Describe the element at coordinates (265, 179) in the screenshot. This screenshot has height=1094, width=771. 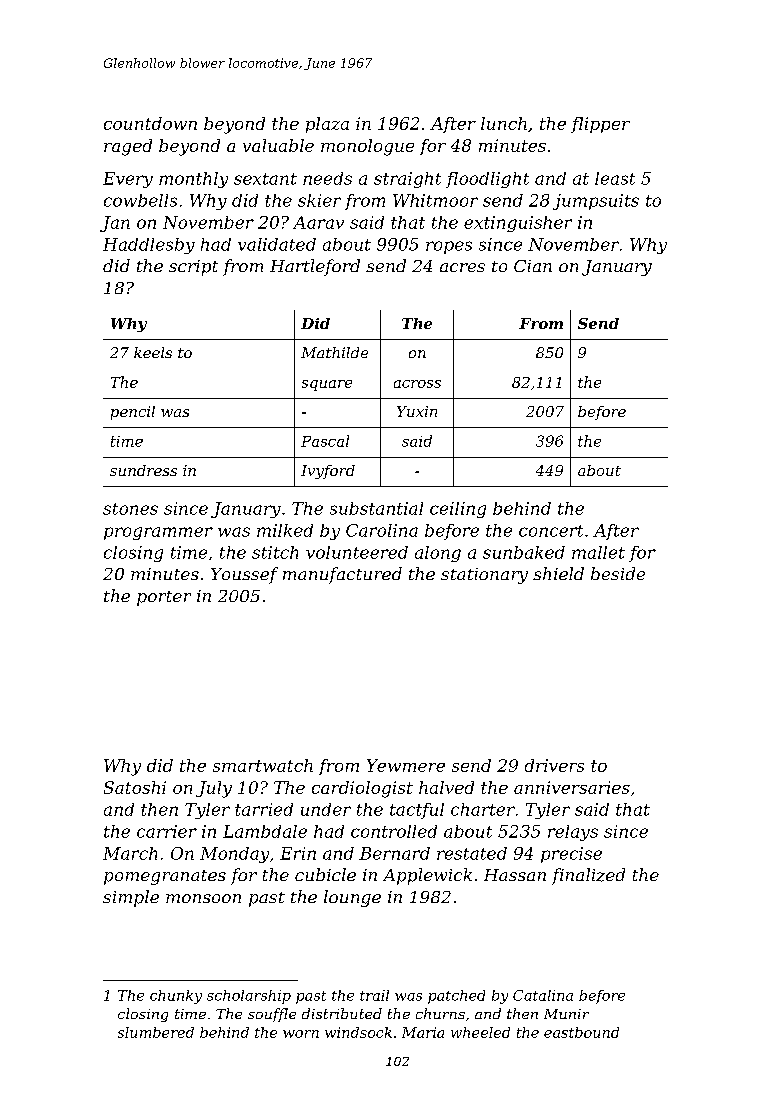
I see `sextant` at that location.
